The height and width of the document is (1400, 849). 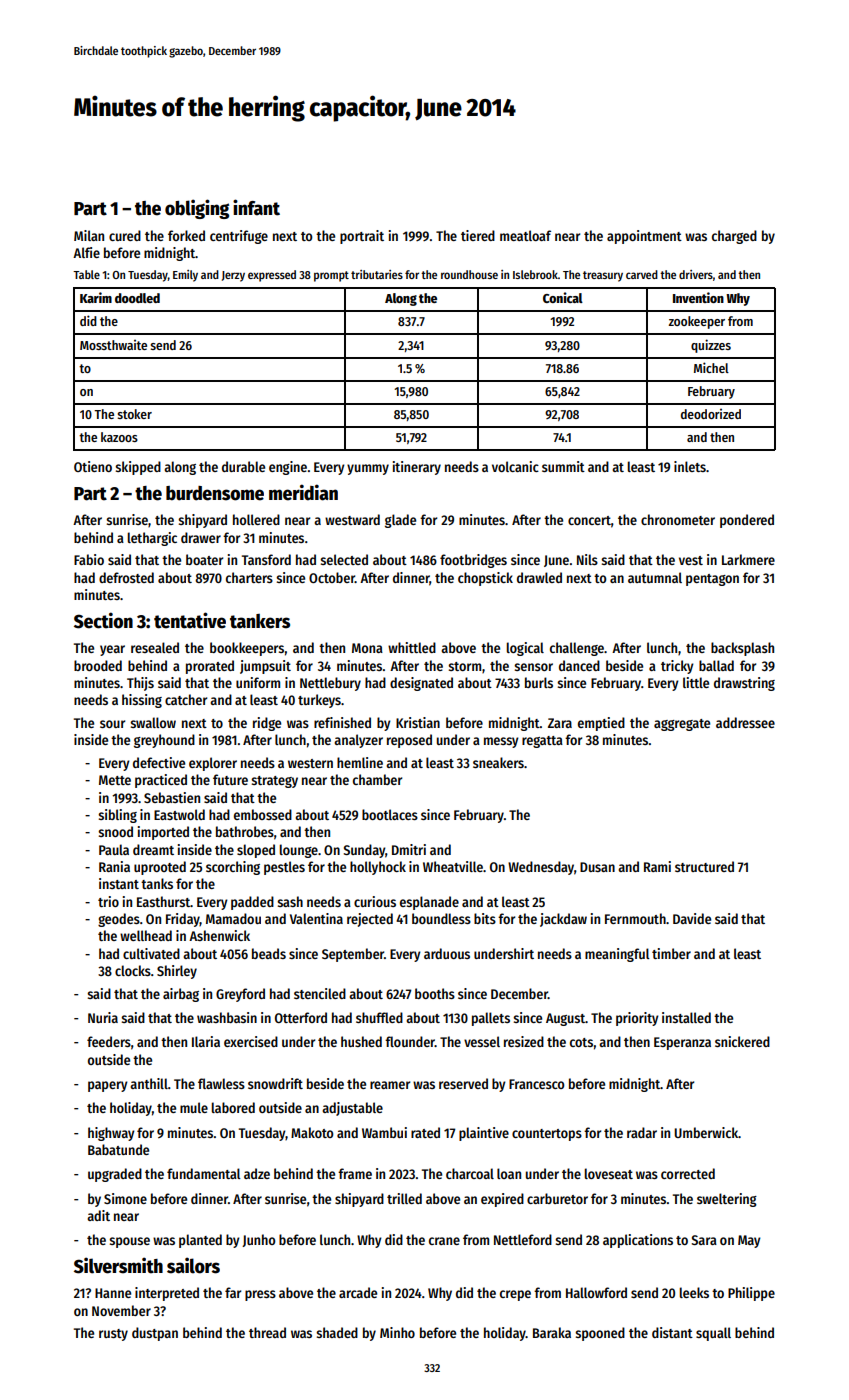 What do you see at coordinates (337, 1332) in the document?
I see `shaded` at bounding box center [337, 1332].
